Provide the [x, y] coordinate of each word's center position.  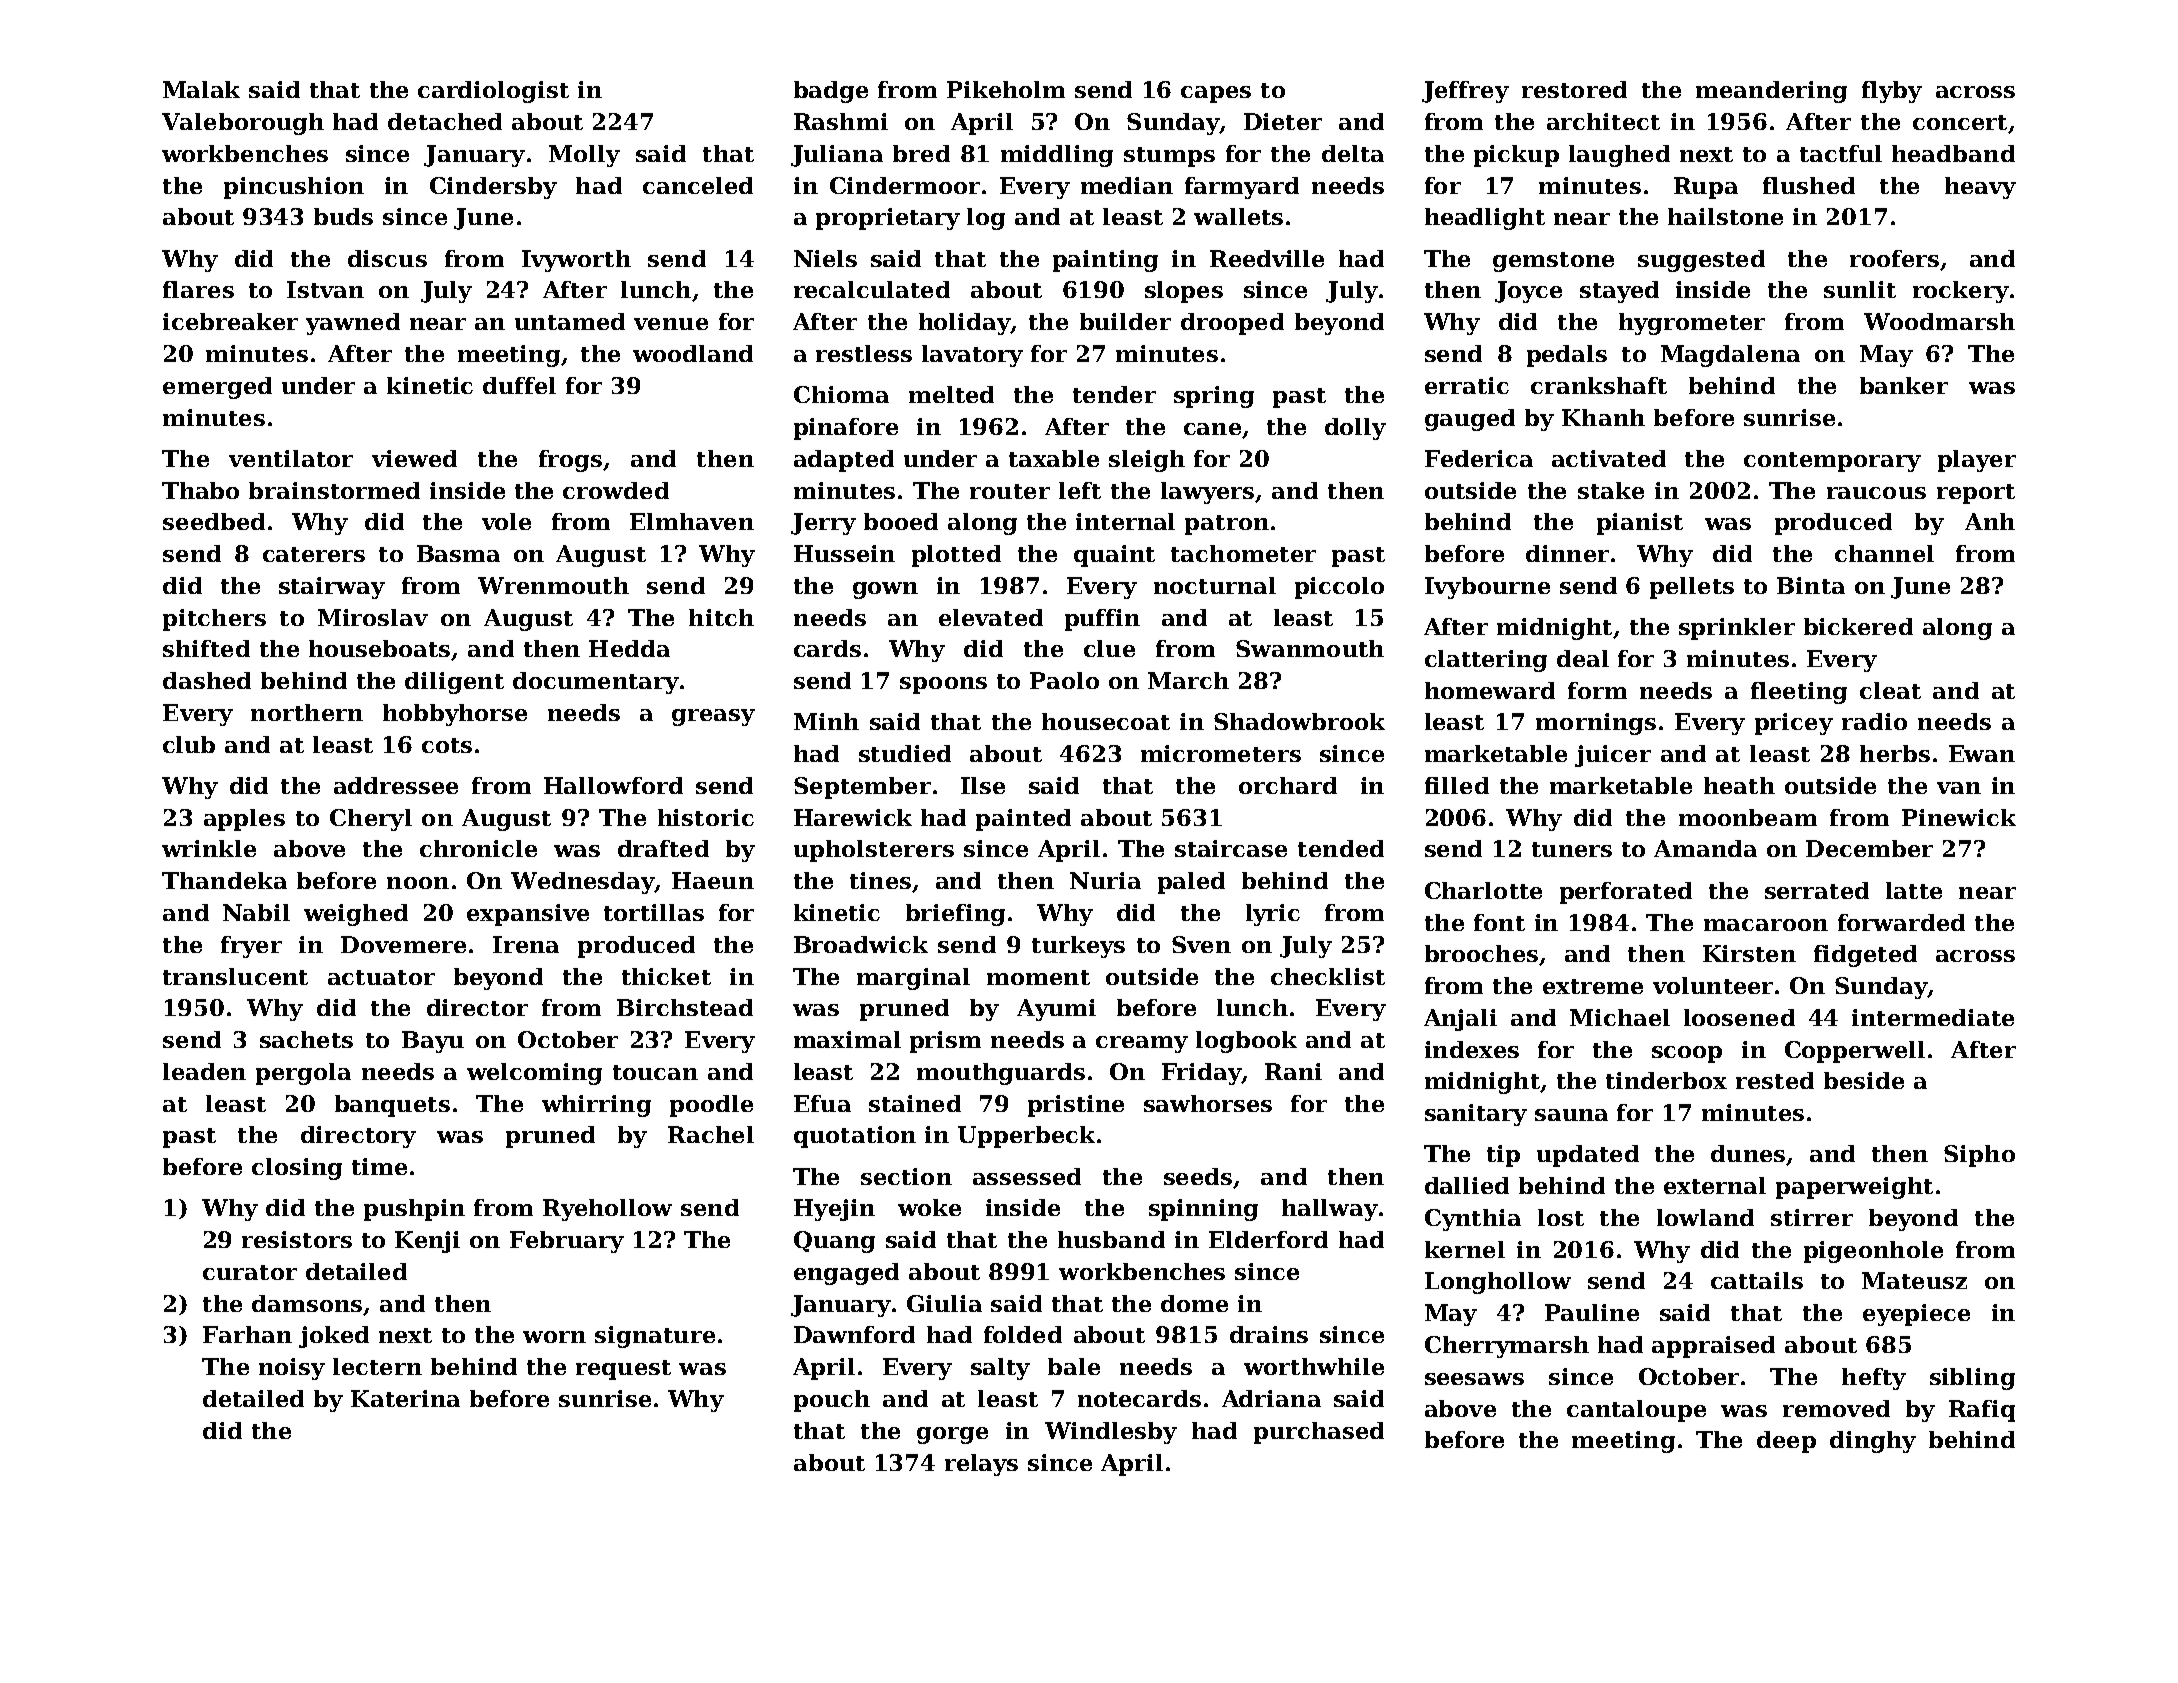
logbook [1246, 1042]
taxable [1054, 458]
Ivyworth [576, 261]
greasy [713, 717]
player [1977, 461]
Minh [826, 721]
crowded [616, 490]
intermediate [1933, 1017]
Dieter [1283, 121]
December [1869, 848]
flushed [1809, 185]
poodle [711, 1106]
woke [929, 1207]
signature [655, 1337]
